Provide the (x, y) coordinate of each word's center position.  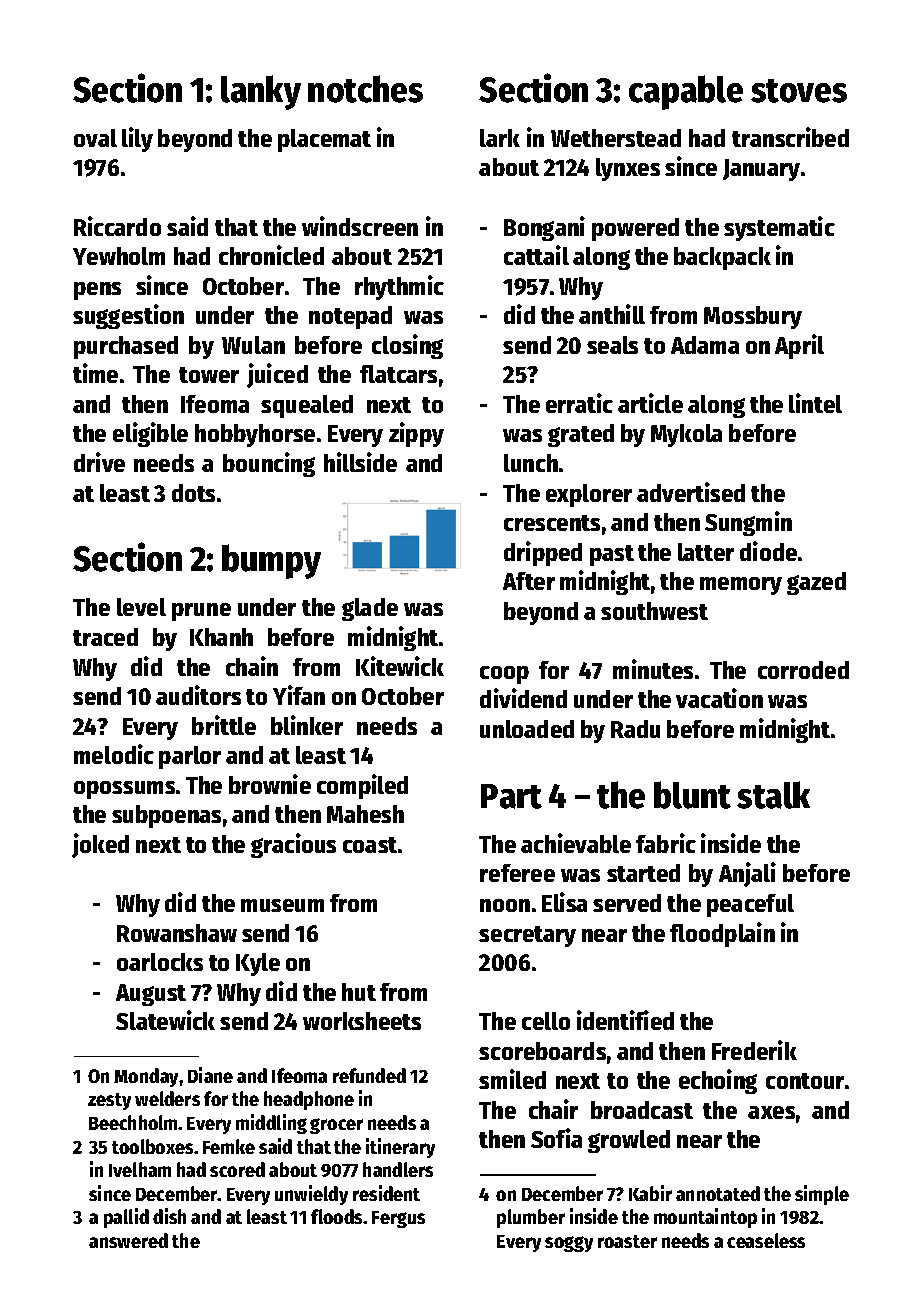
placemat (324, 140)
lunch (531, 463)
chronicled (271, 255)
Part (511, 796)
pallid (126, 1218)
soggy (569, 1244)
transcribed (790, 137)
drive (99, 462)
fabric (666, 843)
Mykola (686, 435)
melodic (114, 754)
